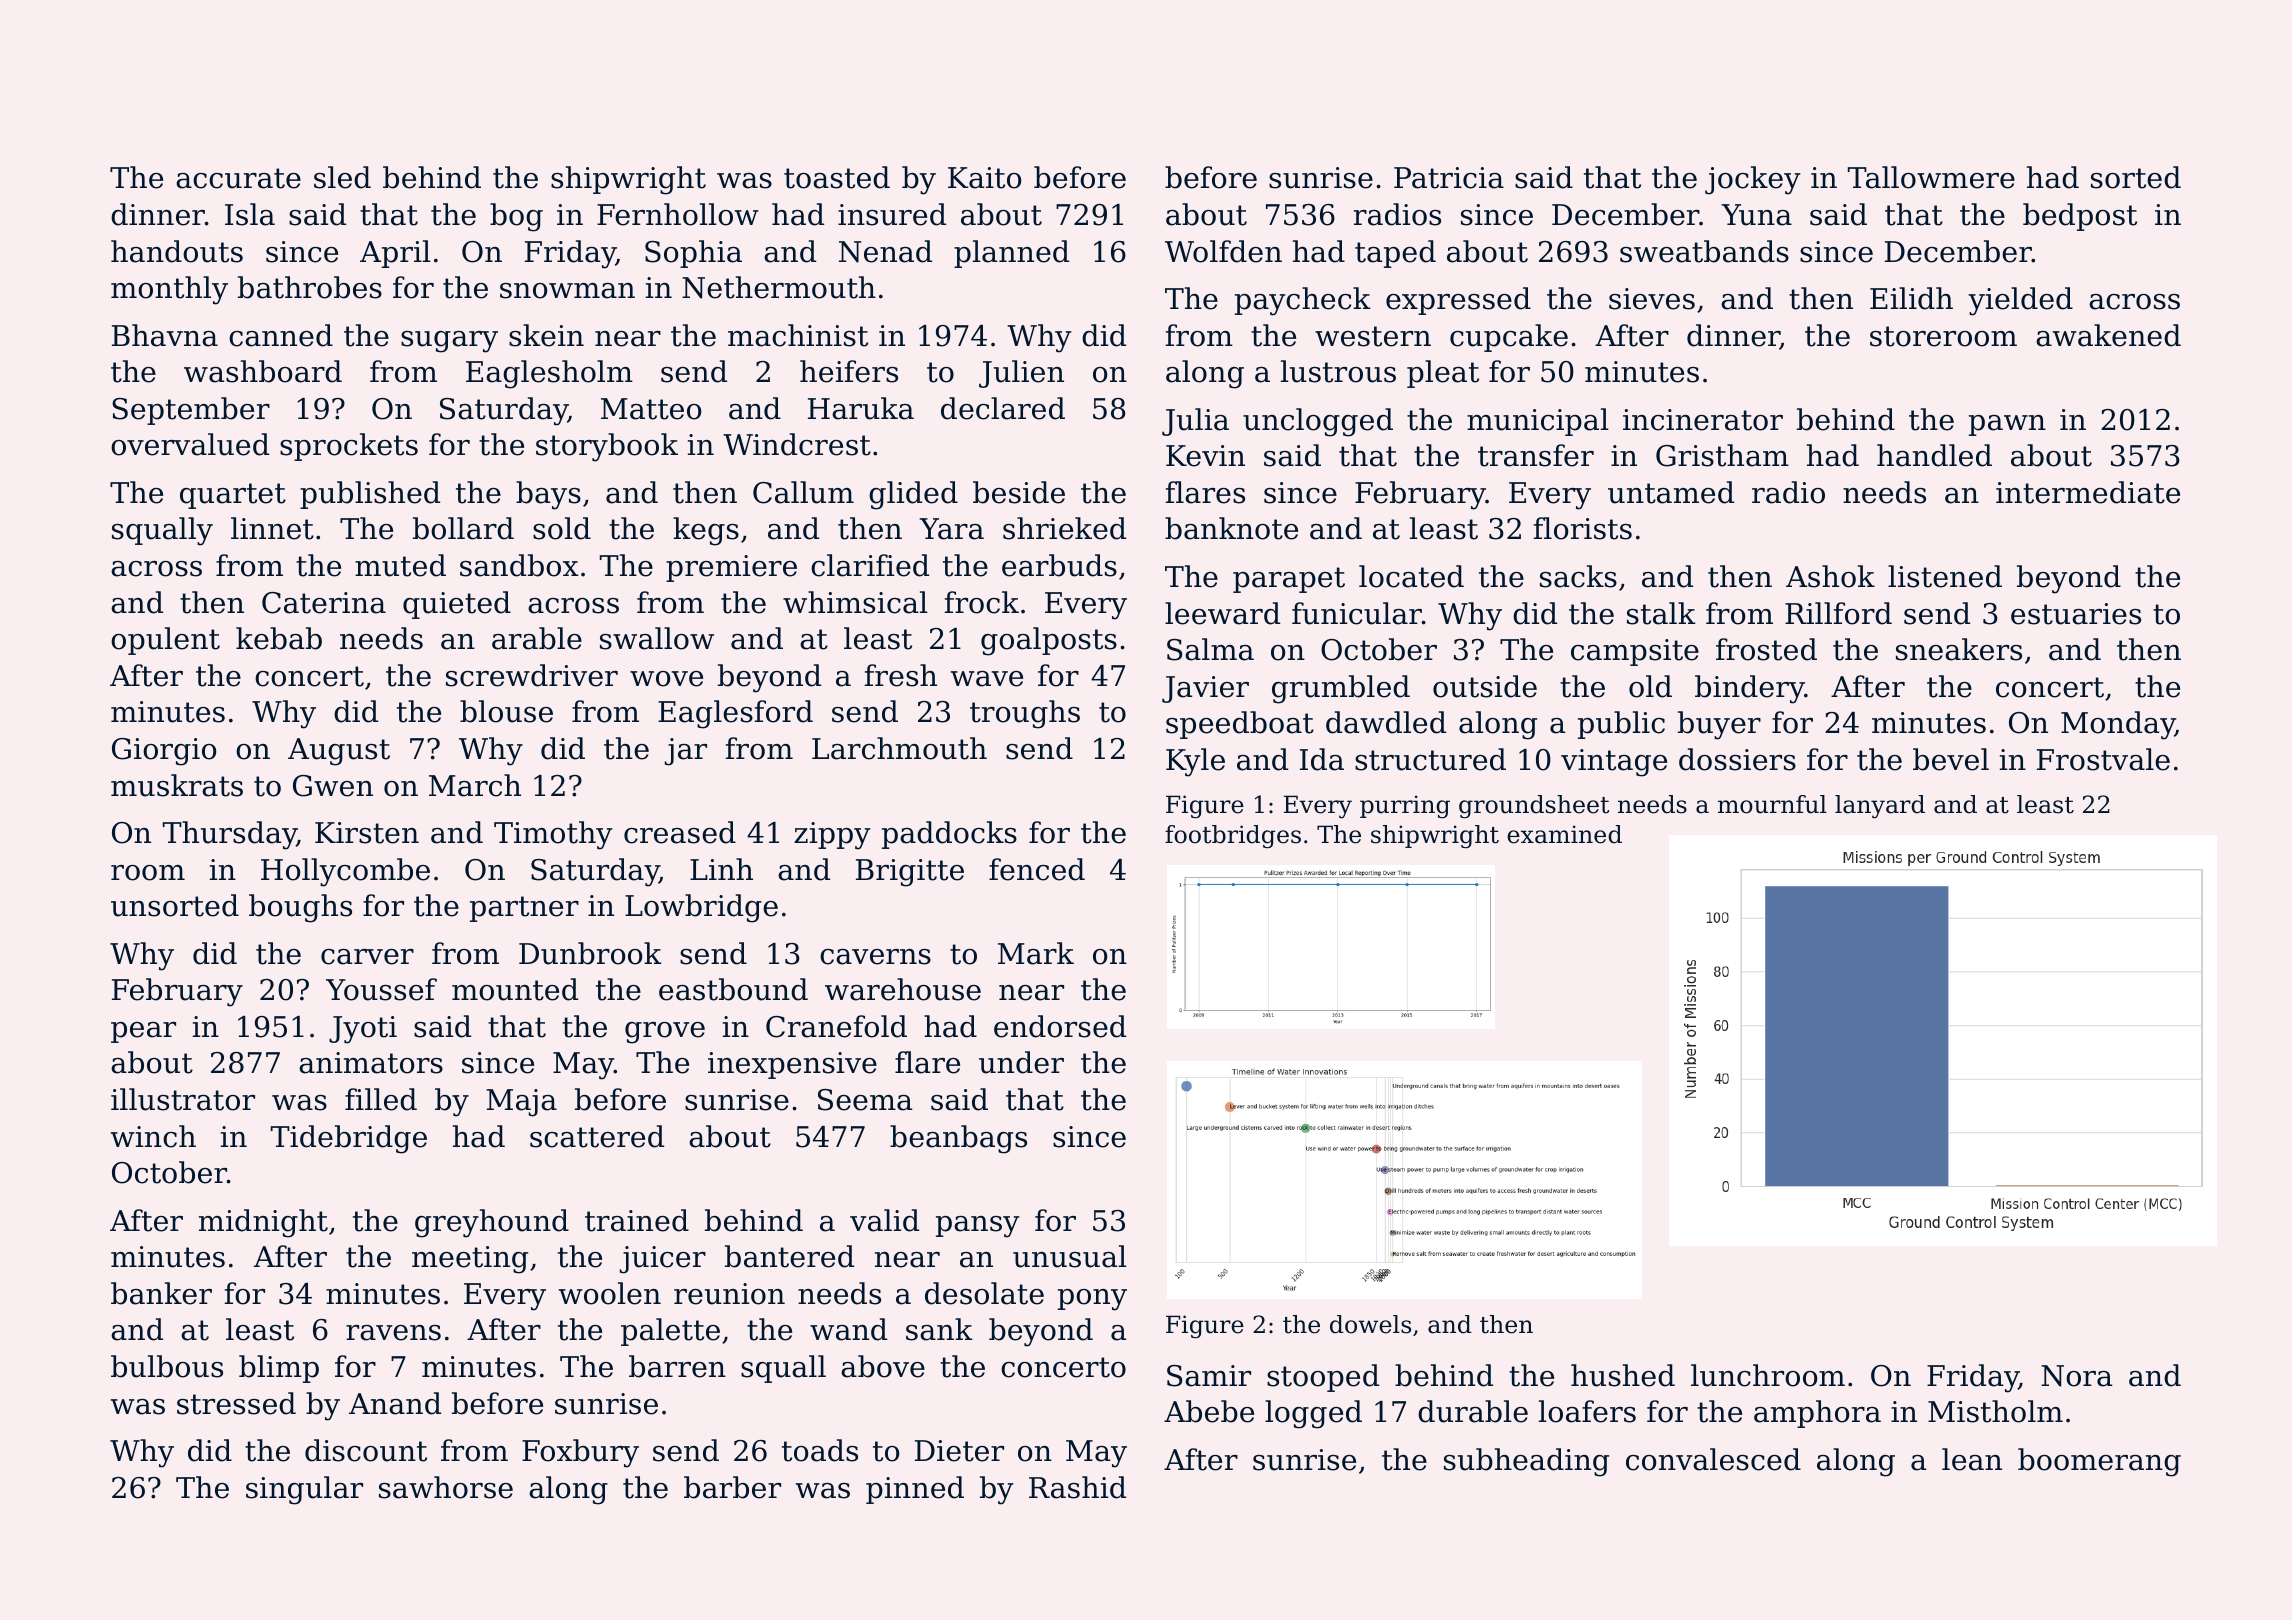 This screenshot has width=2292, height=1620. What do you see at coordinates (2076, 1376) in the screenshot?
I see `Nora` at bounding box center [2076, 1376].
